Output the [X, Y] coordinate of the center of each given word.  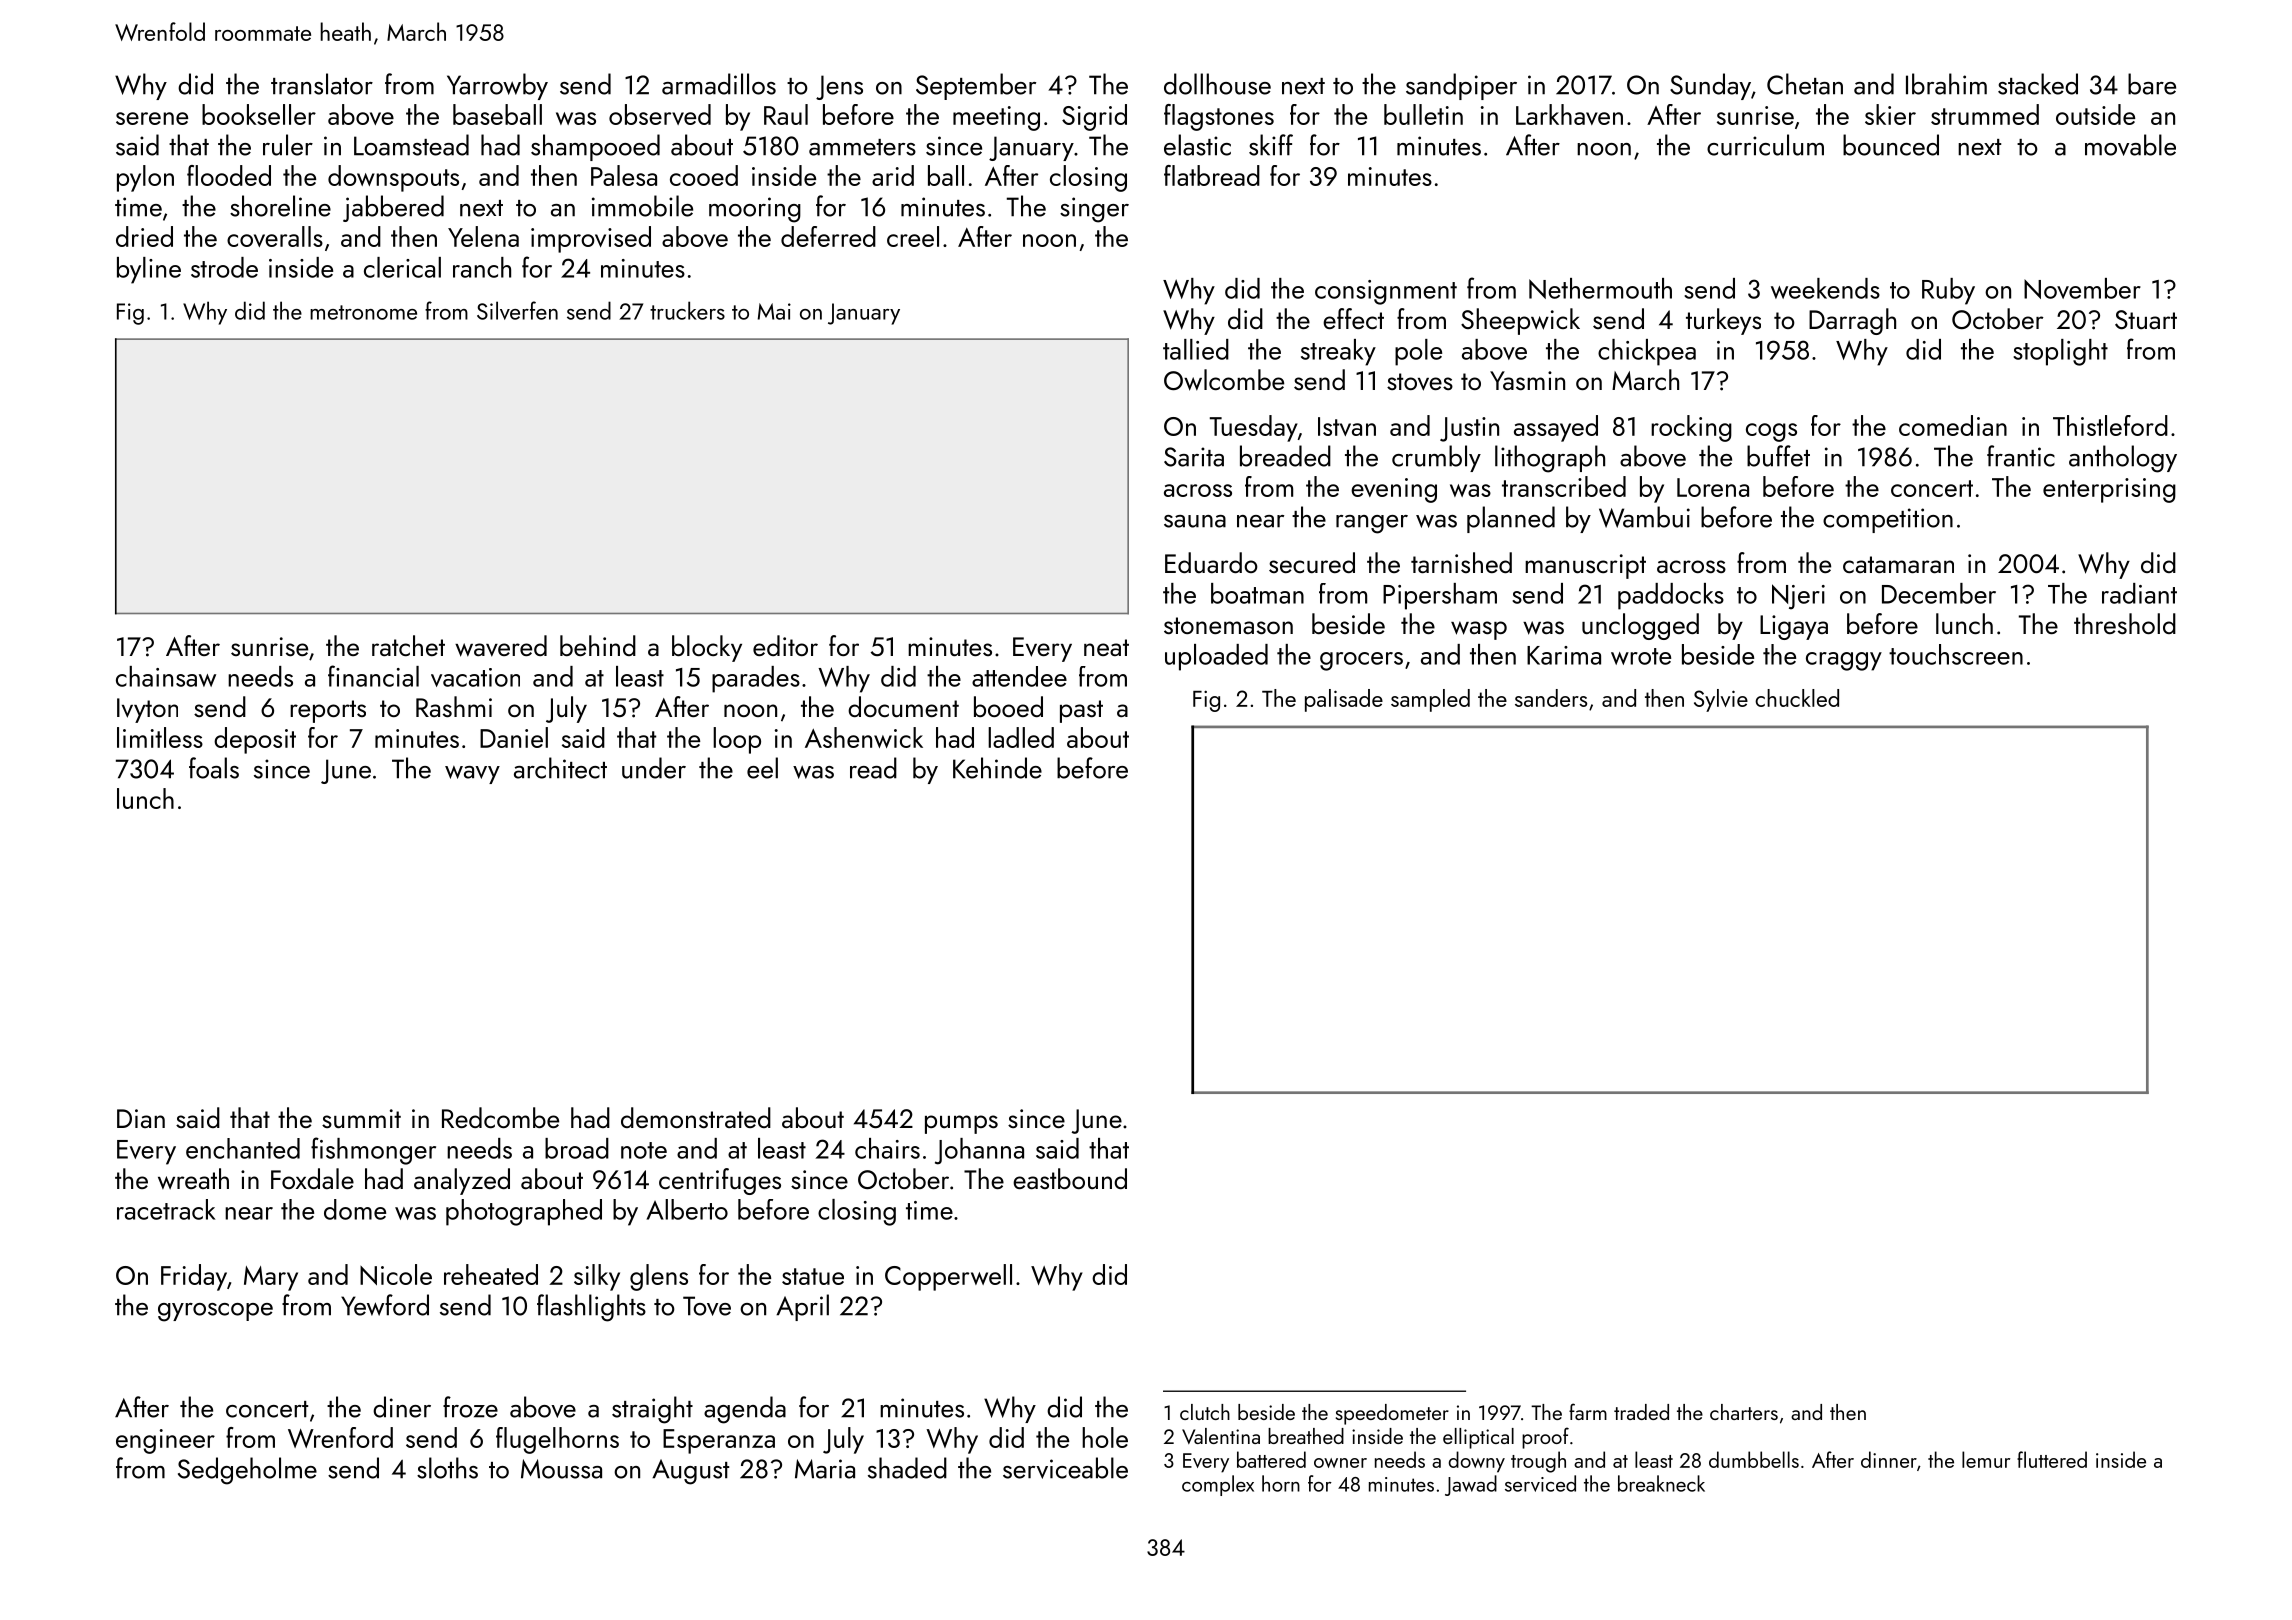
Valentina [1221, 1436]
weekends [1825, 288]
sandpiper [1461, 86]
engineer [165, 1441]
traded [1641, 1412]
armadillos [719, 84]
